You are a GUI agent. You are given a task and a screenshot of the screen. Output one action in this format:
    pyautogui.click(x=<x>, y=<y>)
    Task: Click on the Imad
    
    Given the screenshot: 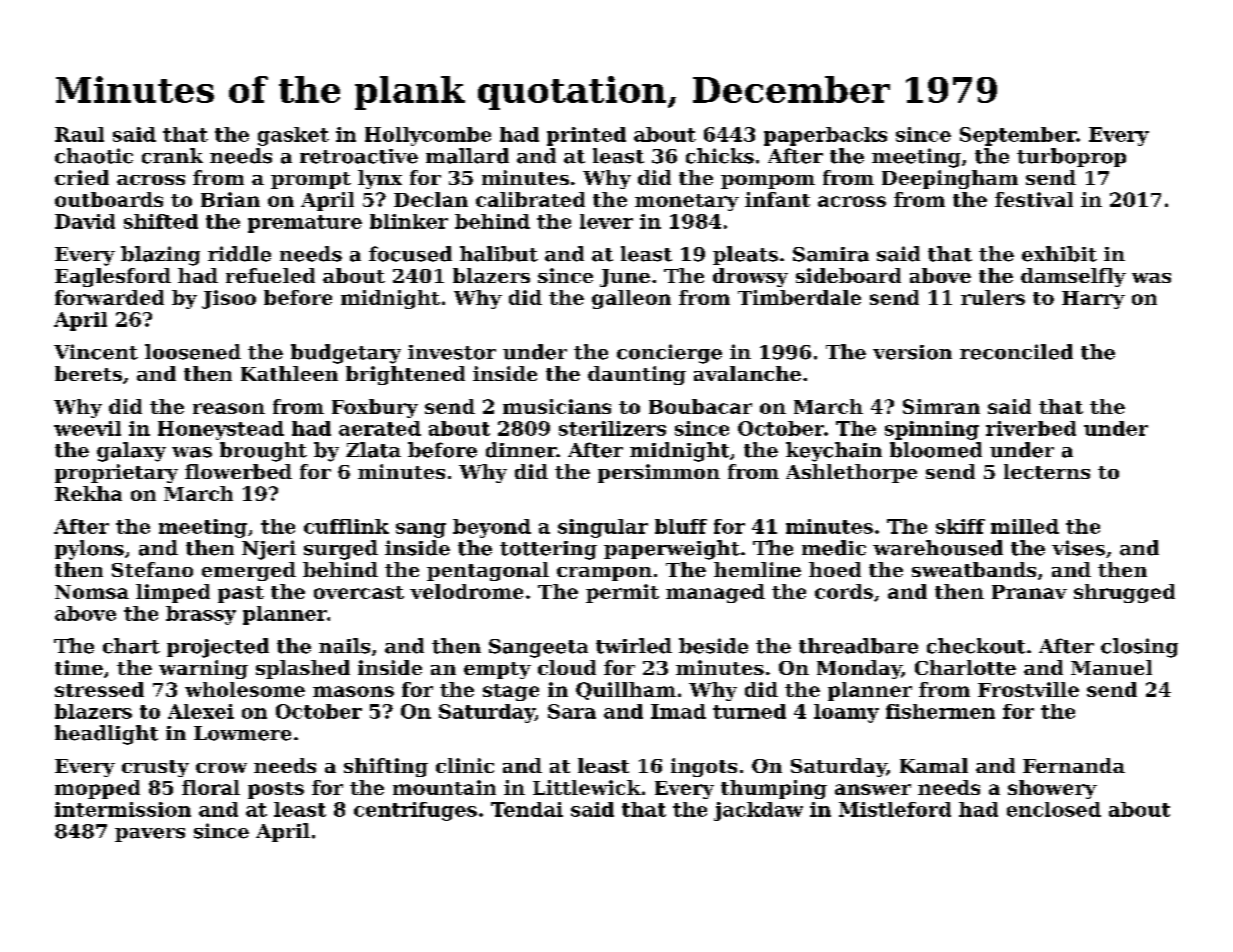 What is the action you would take?
    pyautogui.click(x=678, y=711)
